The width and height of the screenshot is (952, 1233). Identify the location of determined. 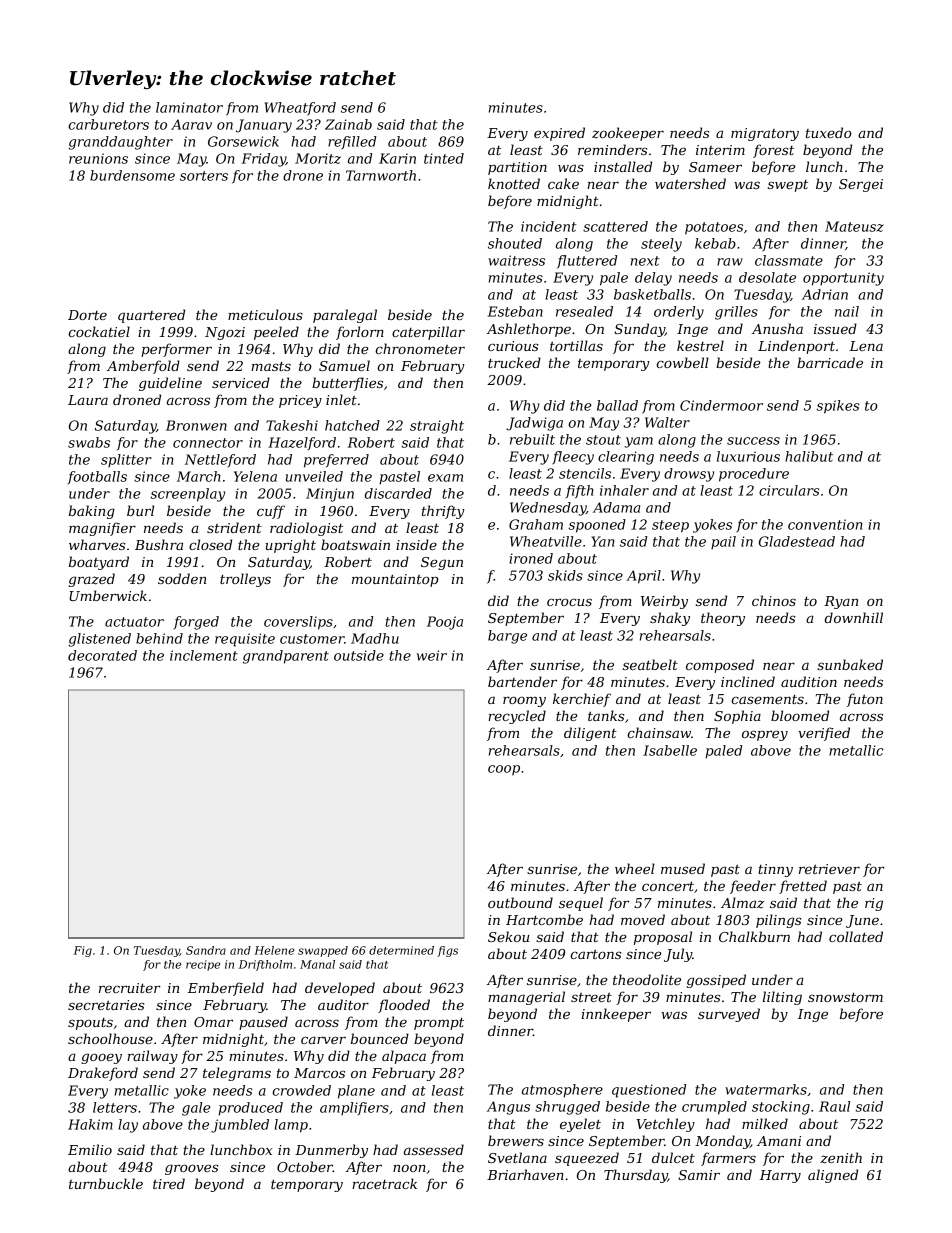
(401, 950).
